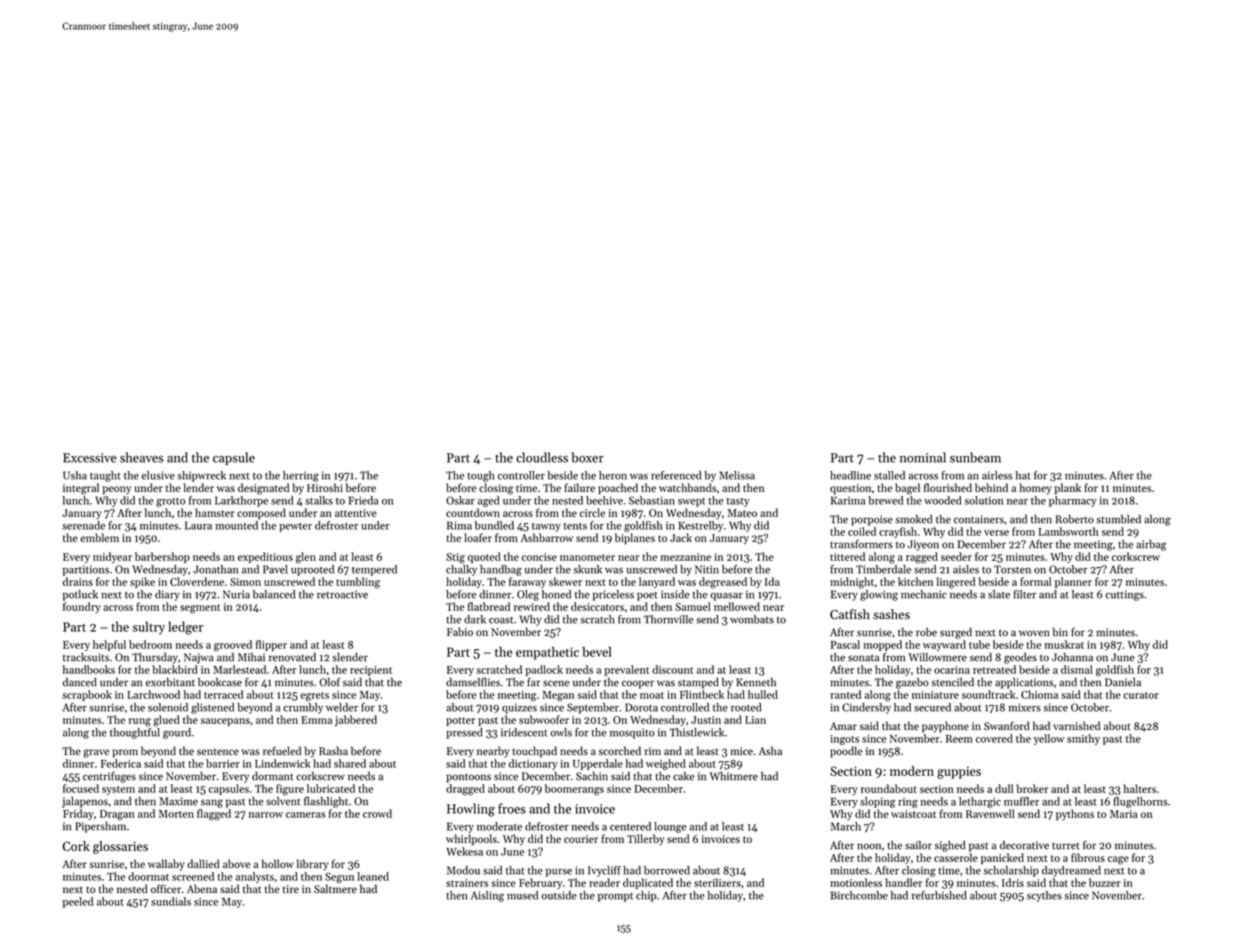 The image size is (1233, 952). I want to click on sundials, so click(171, 901).
